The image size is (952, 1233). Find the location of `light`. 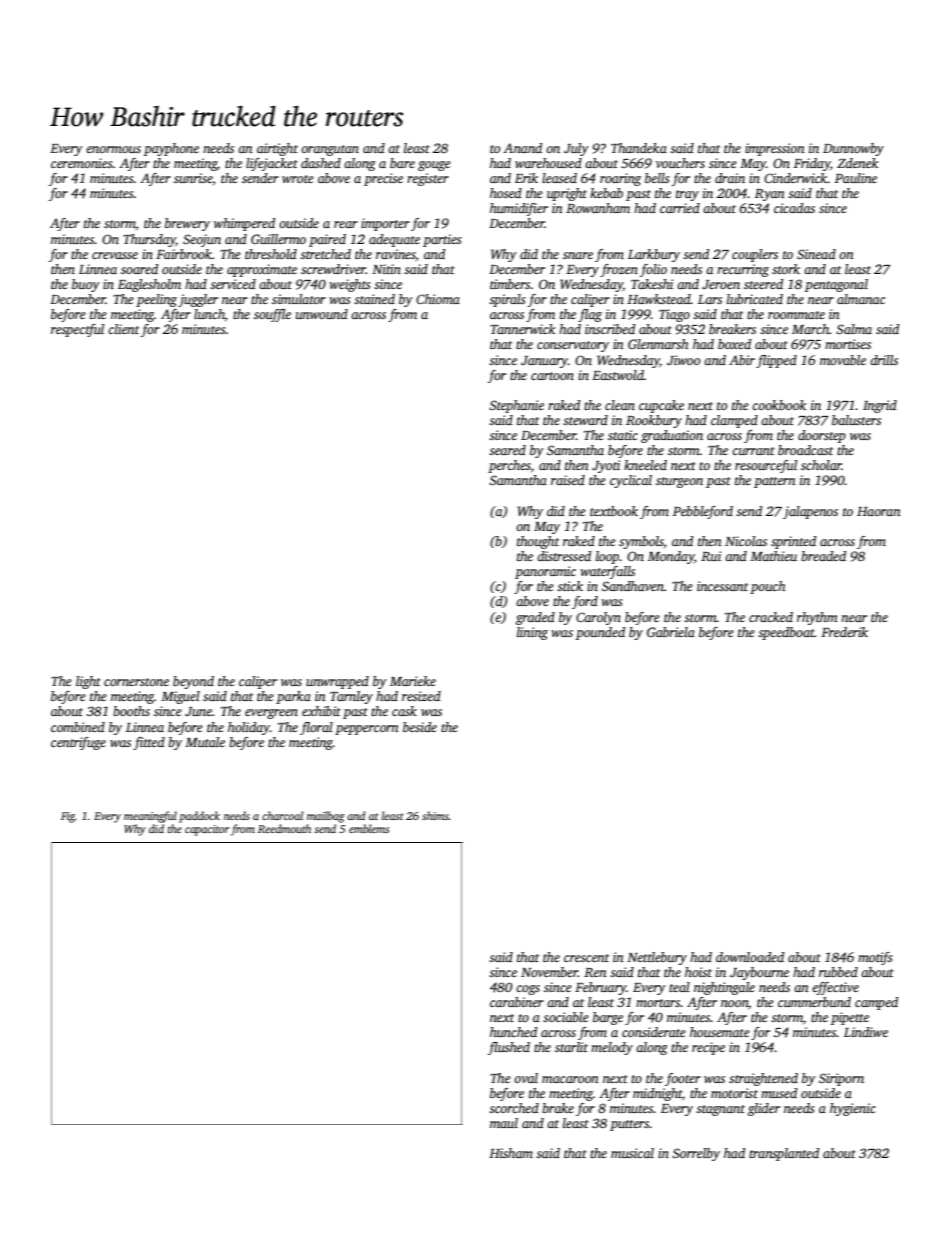

light is located at coordinates (88, 682).
